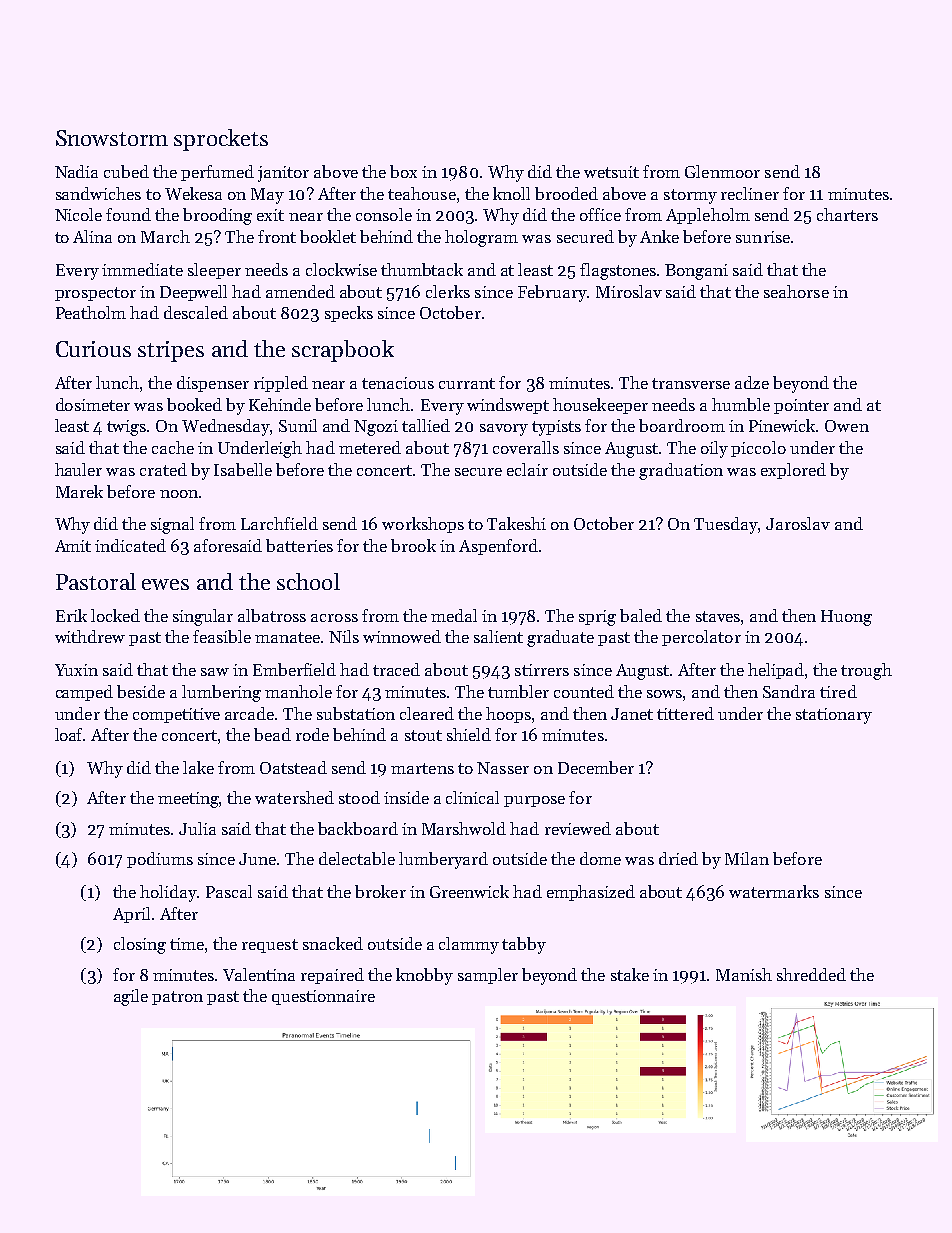  Describe the element at coordinates (481, 238) in the screenshot. I see `hologram` at that location.
